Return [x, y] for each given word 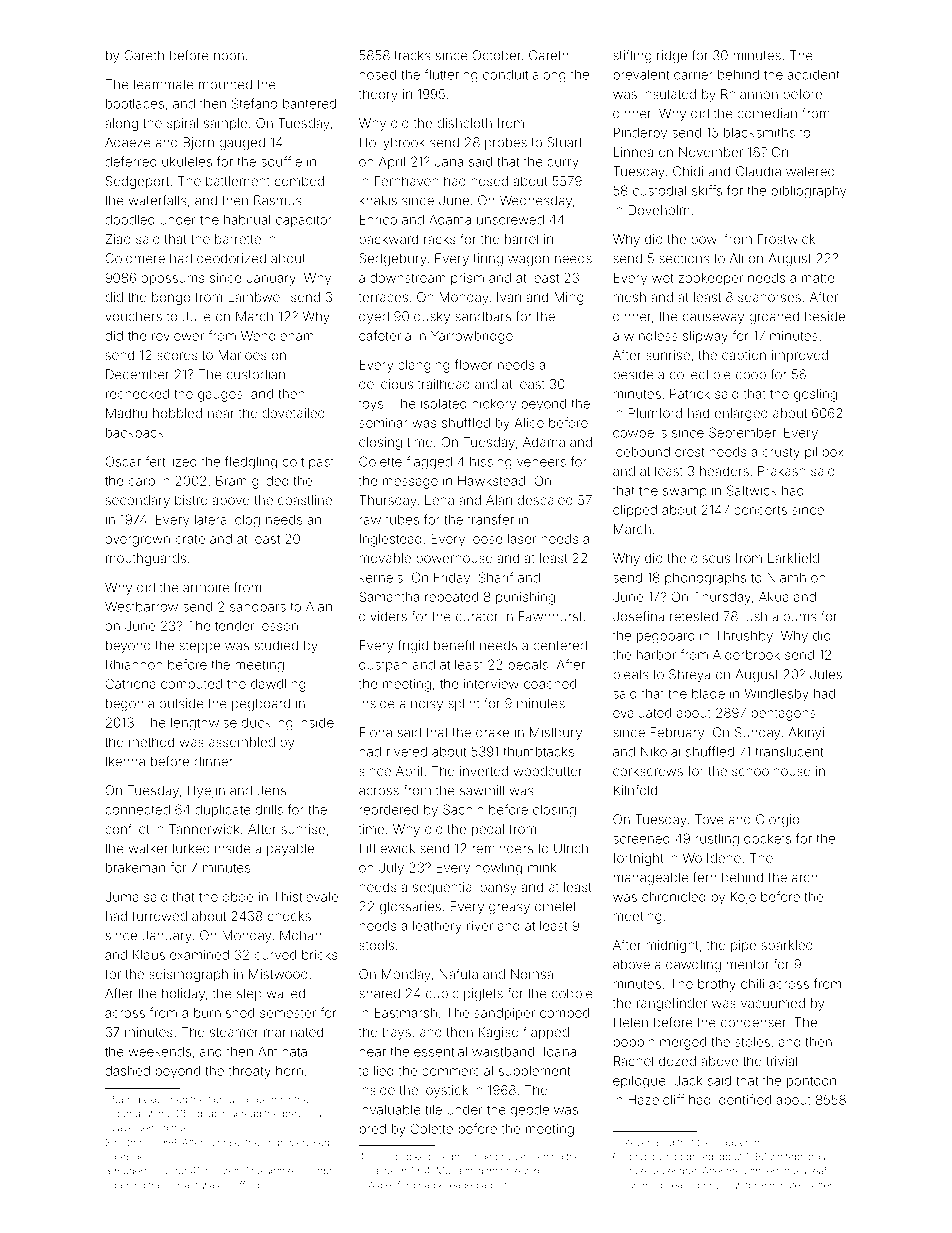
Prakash [782, 471]
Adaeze [128, 142]
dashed [127, 1071]
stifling [632, 56]
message [410, 483]
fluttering [451, 76]
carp [142, 483]
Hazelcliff [656, 1099]
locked [416, 1157]
